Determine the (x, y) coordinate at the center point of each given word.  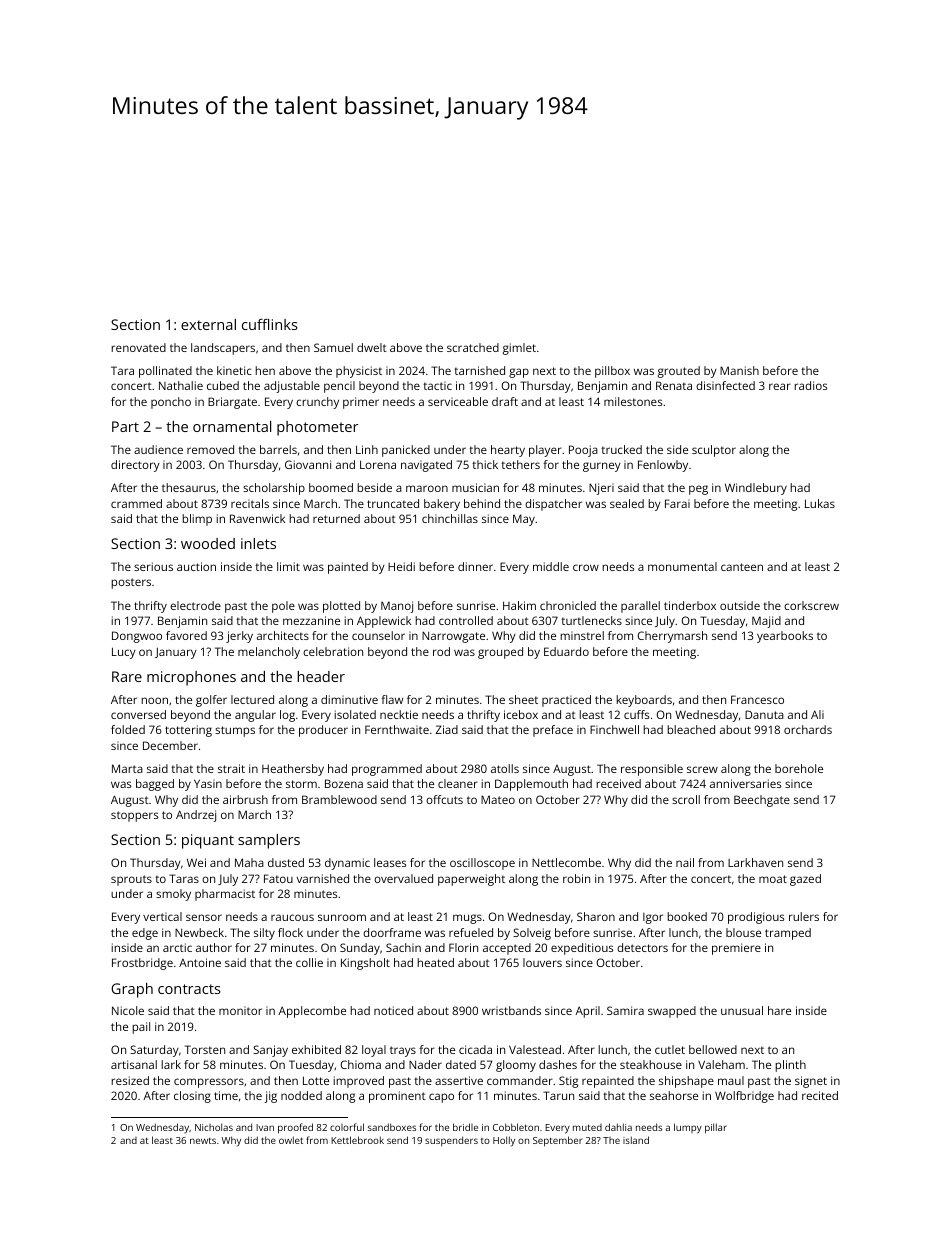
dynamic (347, 864)
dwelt (372, 347)
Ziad (446, 729)
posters (131, 583)
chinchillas (450, 518)
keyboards (644, 701)
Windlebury (756, 489)
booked (687, 916)
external (208, 324)
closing (192, 1097)
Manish (739, 370)
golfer (211, 701)
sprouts (131, 880)
